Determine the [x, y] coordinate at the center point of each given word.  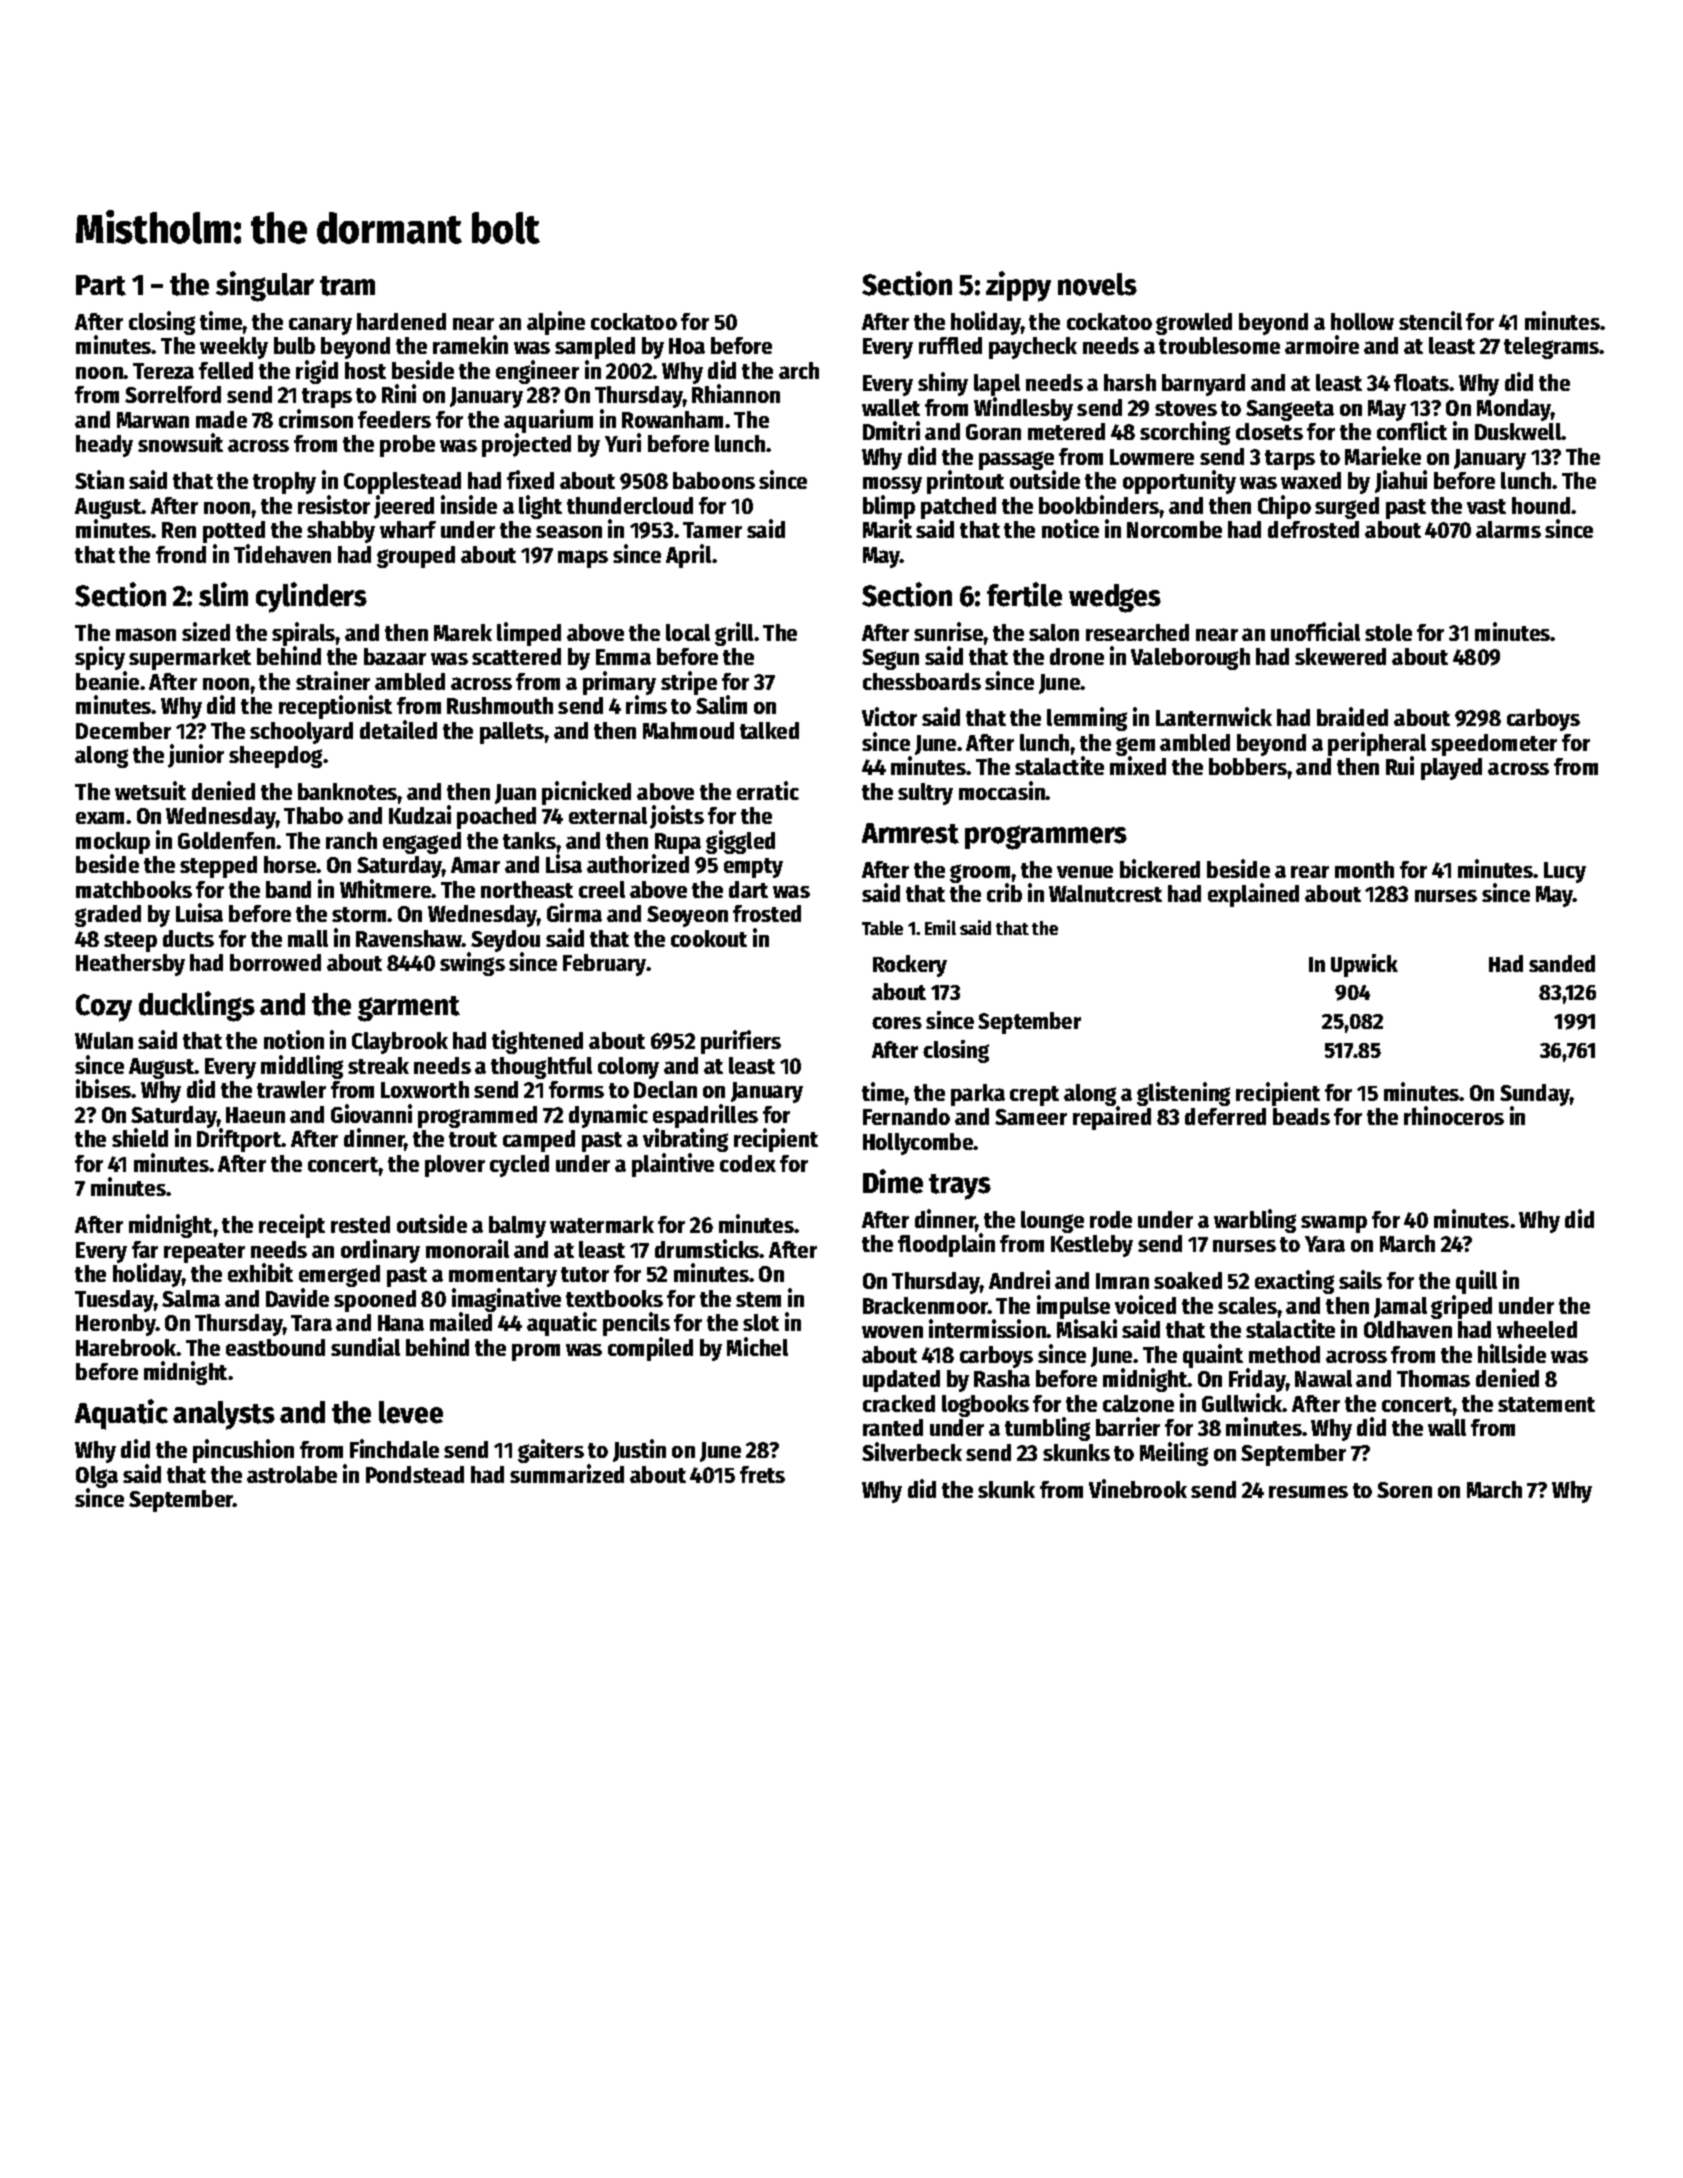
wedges [1115, 598]
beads [1301, 1116]
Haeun [255, 1115]
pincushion [243, 1451]
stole [1388, 632]
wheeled [1537, 1329]
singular [265, 286]
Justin [639, 1450]
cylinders [311, 597]
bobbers [1248, 766]
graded [108, 916]
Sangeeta [1290, 410]
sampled [595, 348]
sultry [925, 794]
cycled [519, 1166]
